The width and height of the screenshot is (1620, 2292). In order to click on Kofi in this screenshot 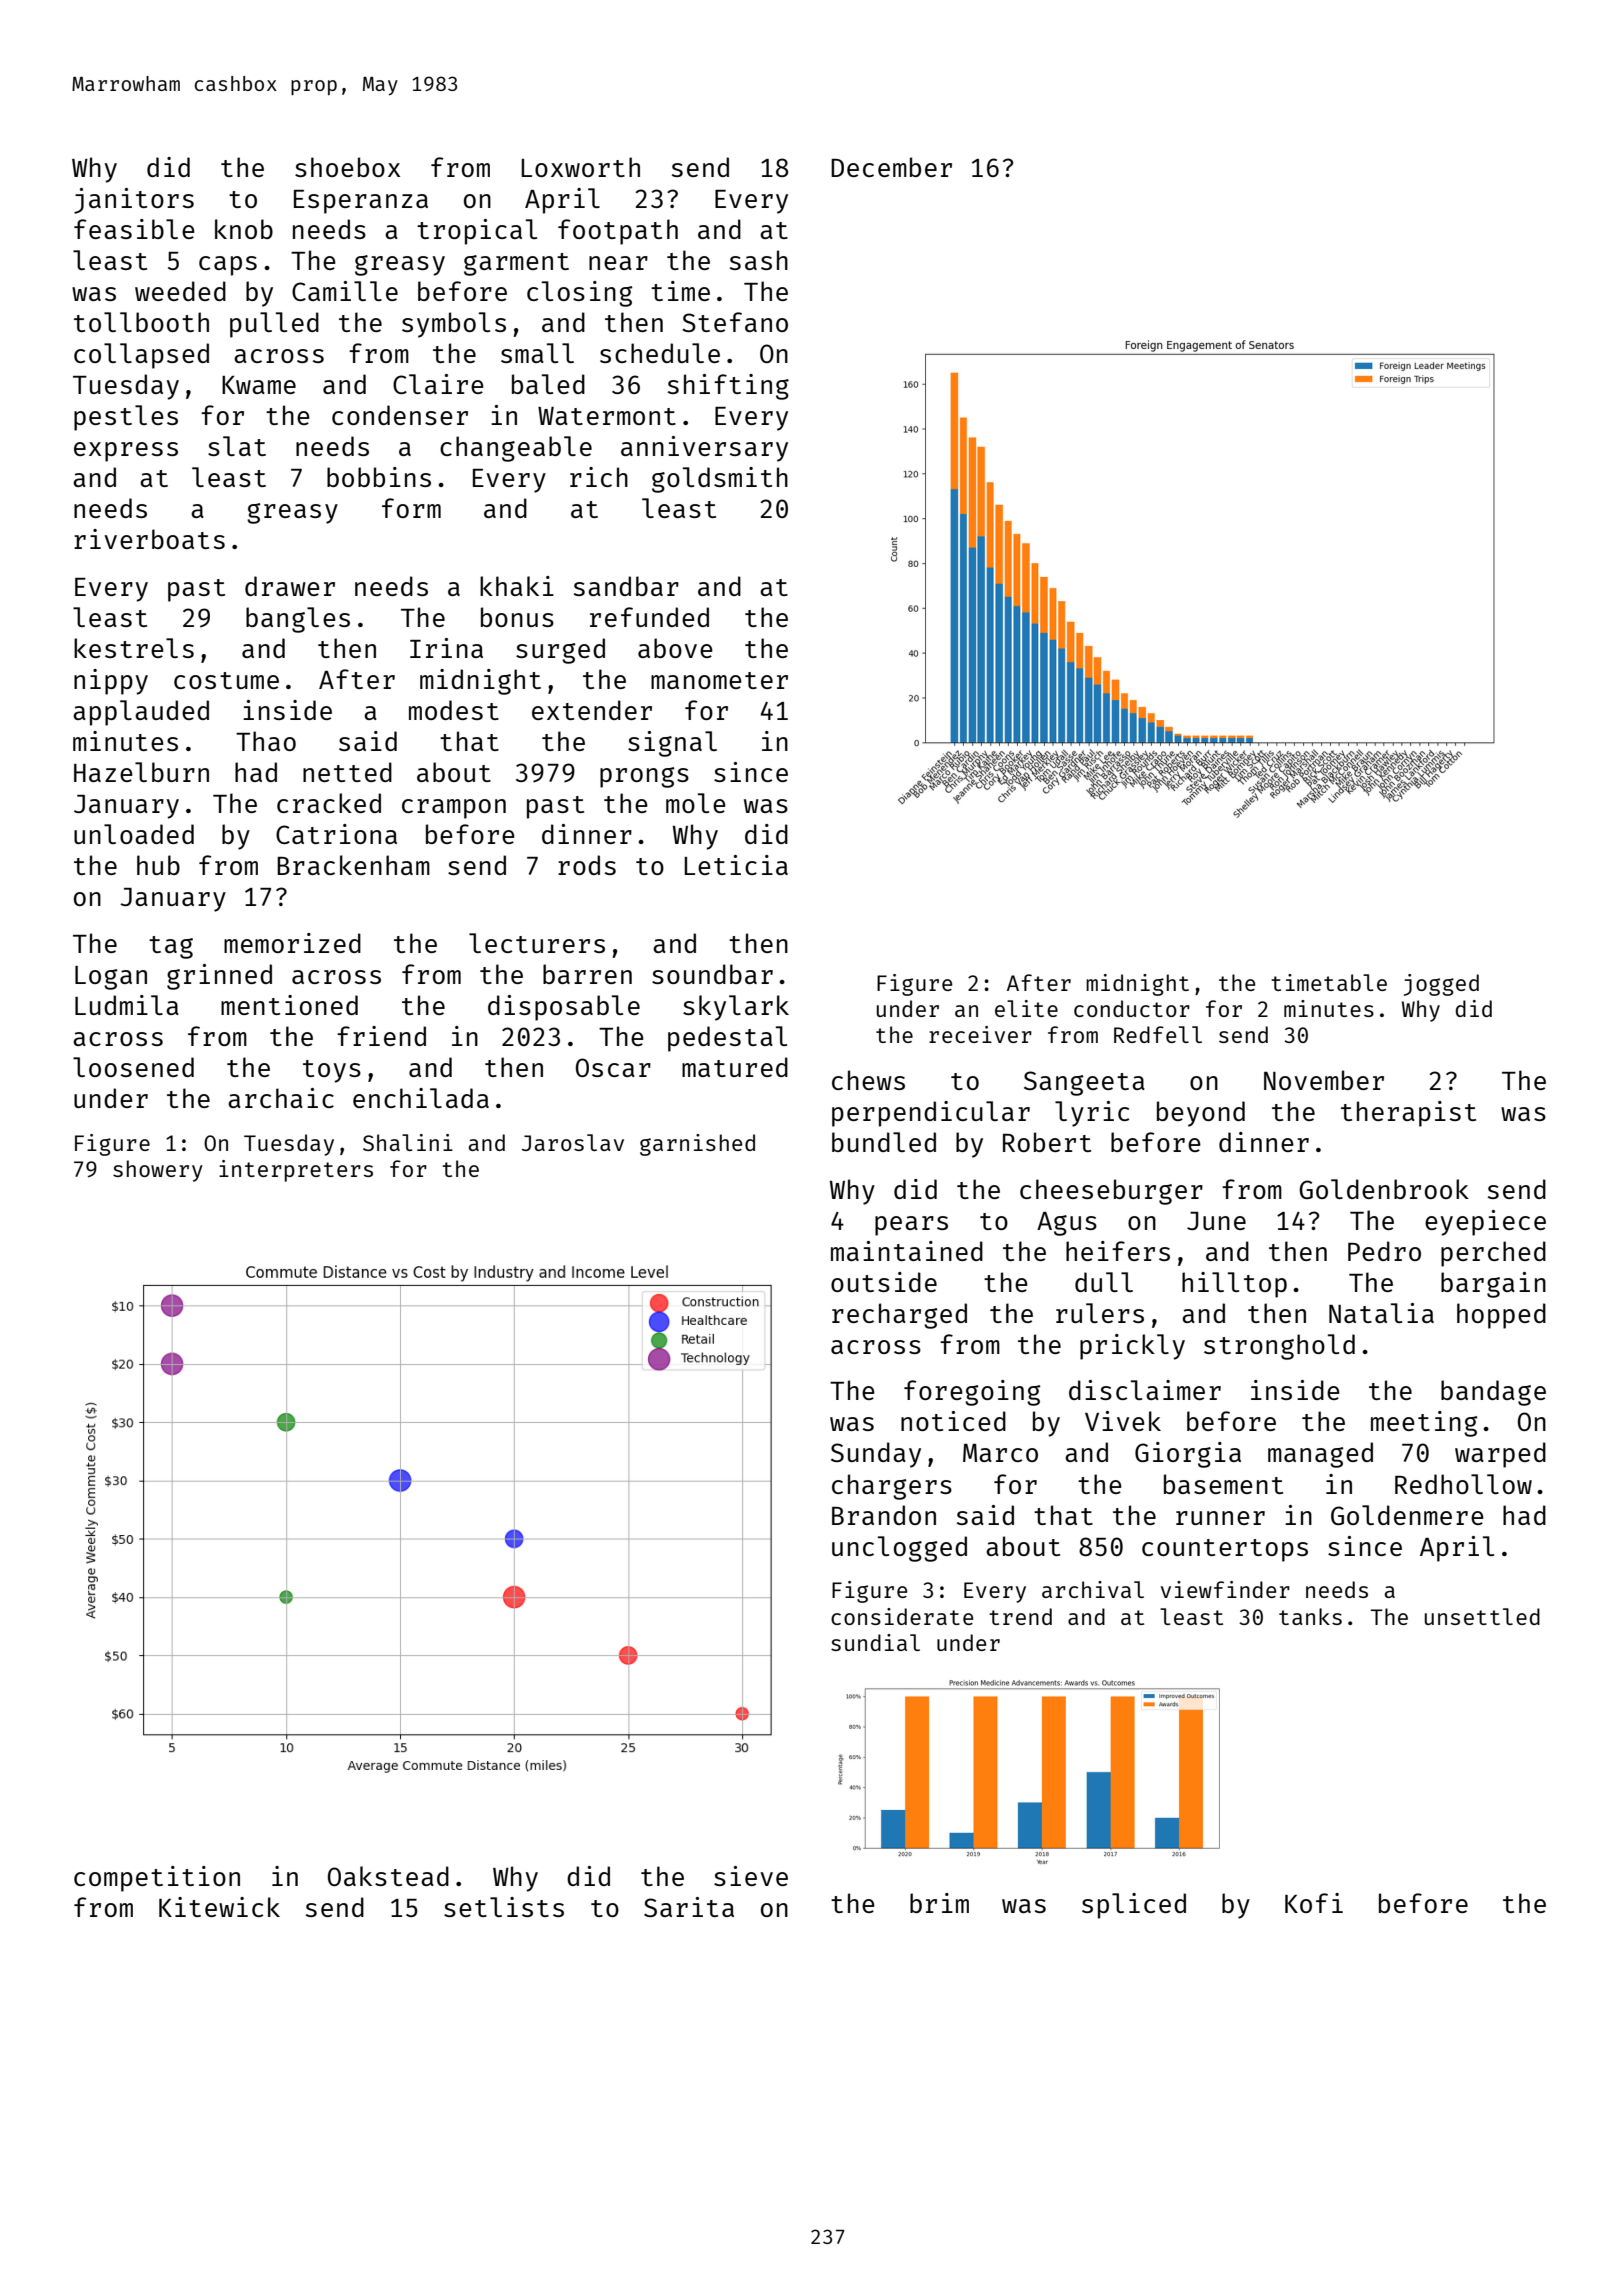, I will do `click(1314, 1903)`.
